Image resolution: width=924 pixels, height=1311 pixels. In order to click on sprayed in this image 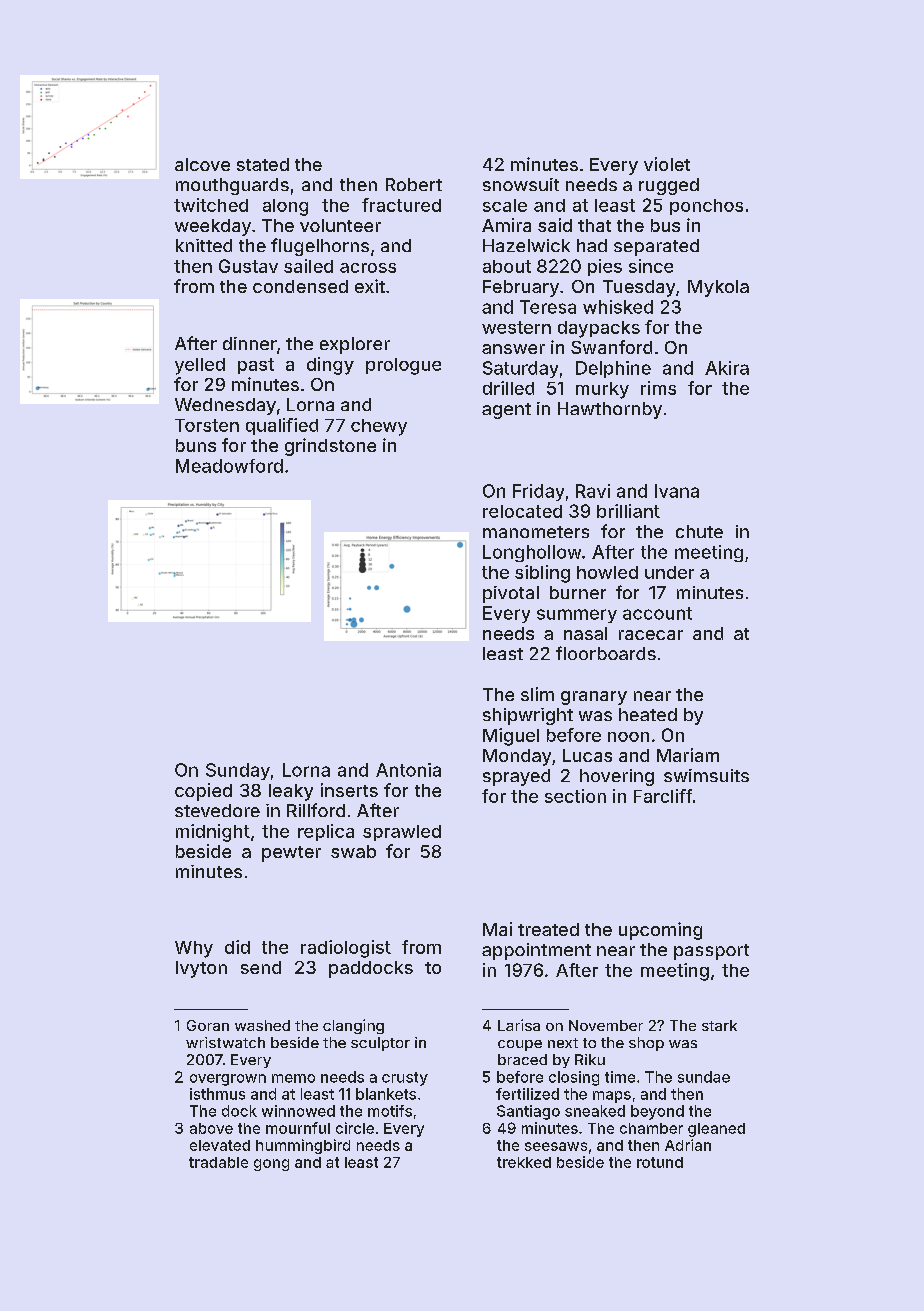, I will do `click(516, 777)`.
